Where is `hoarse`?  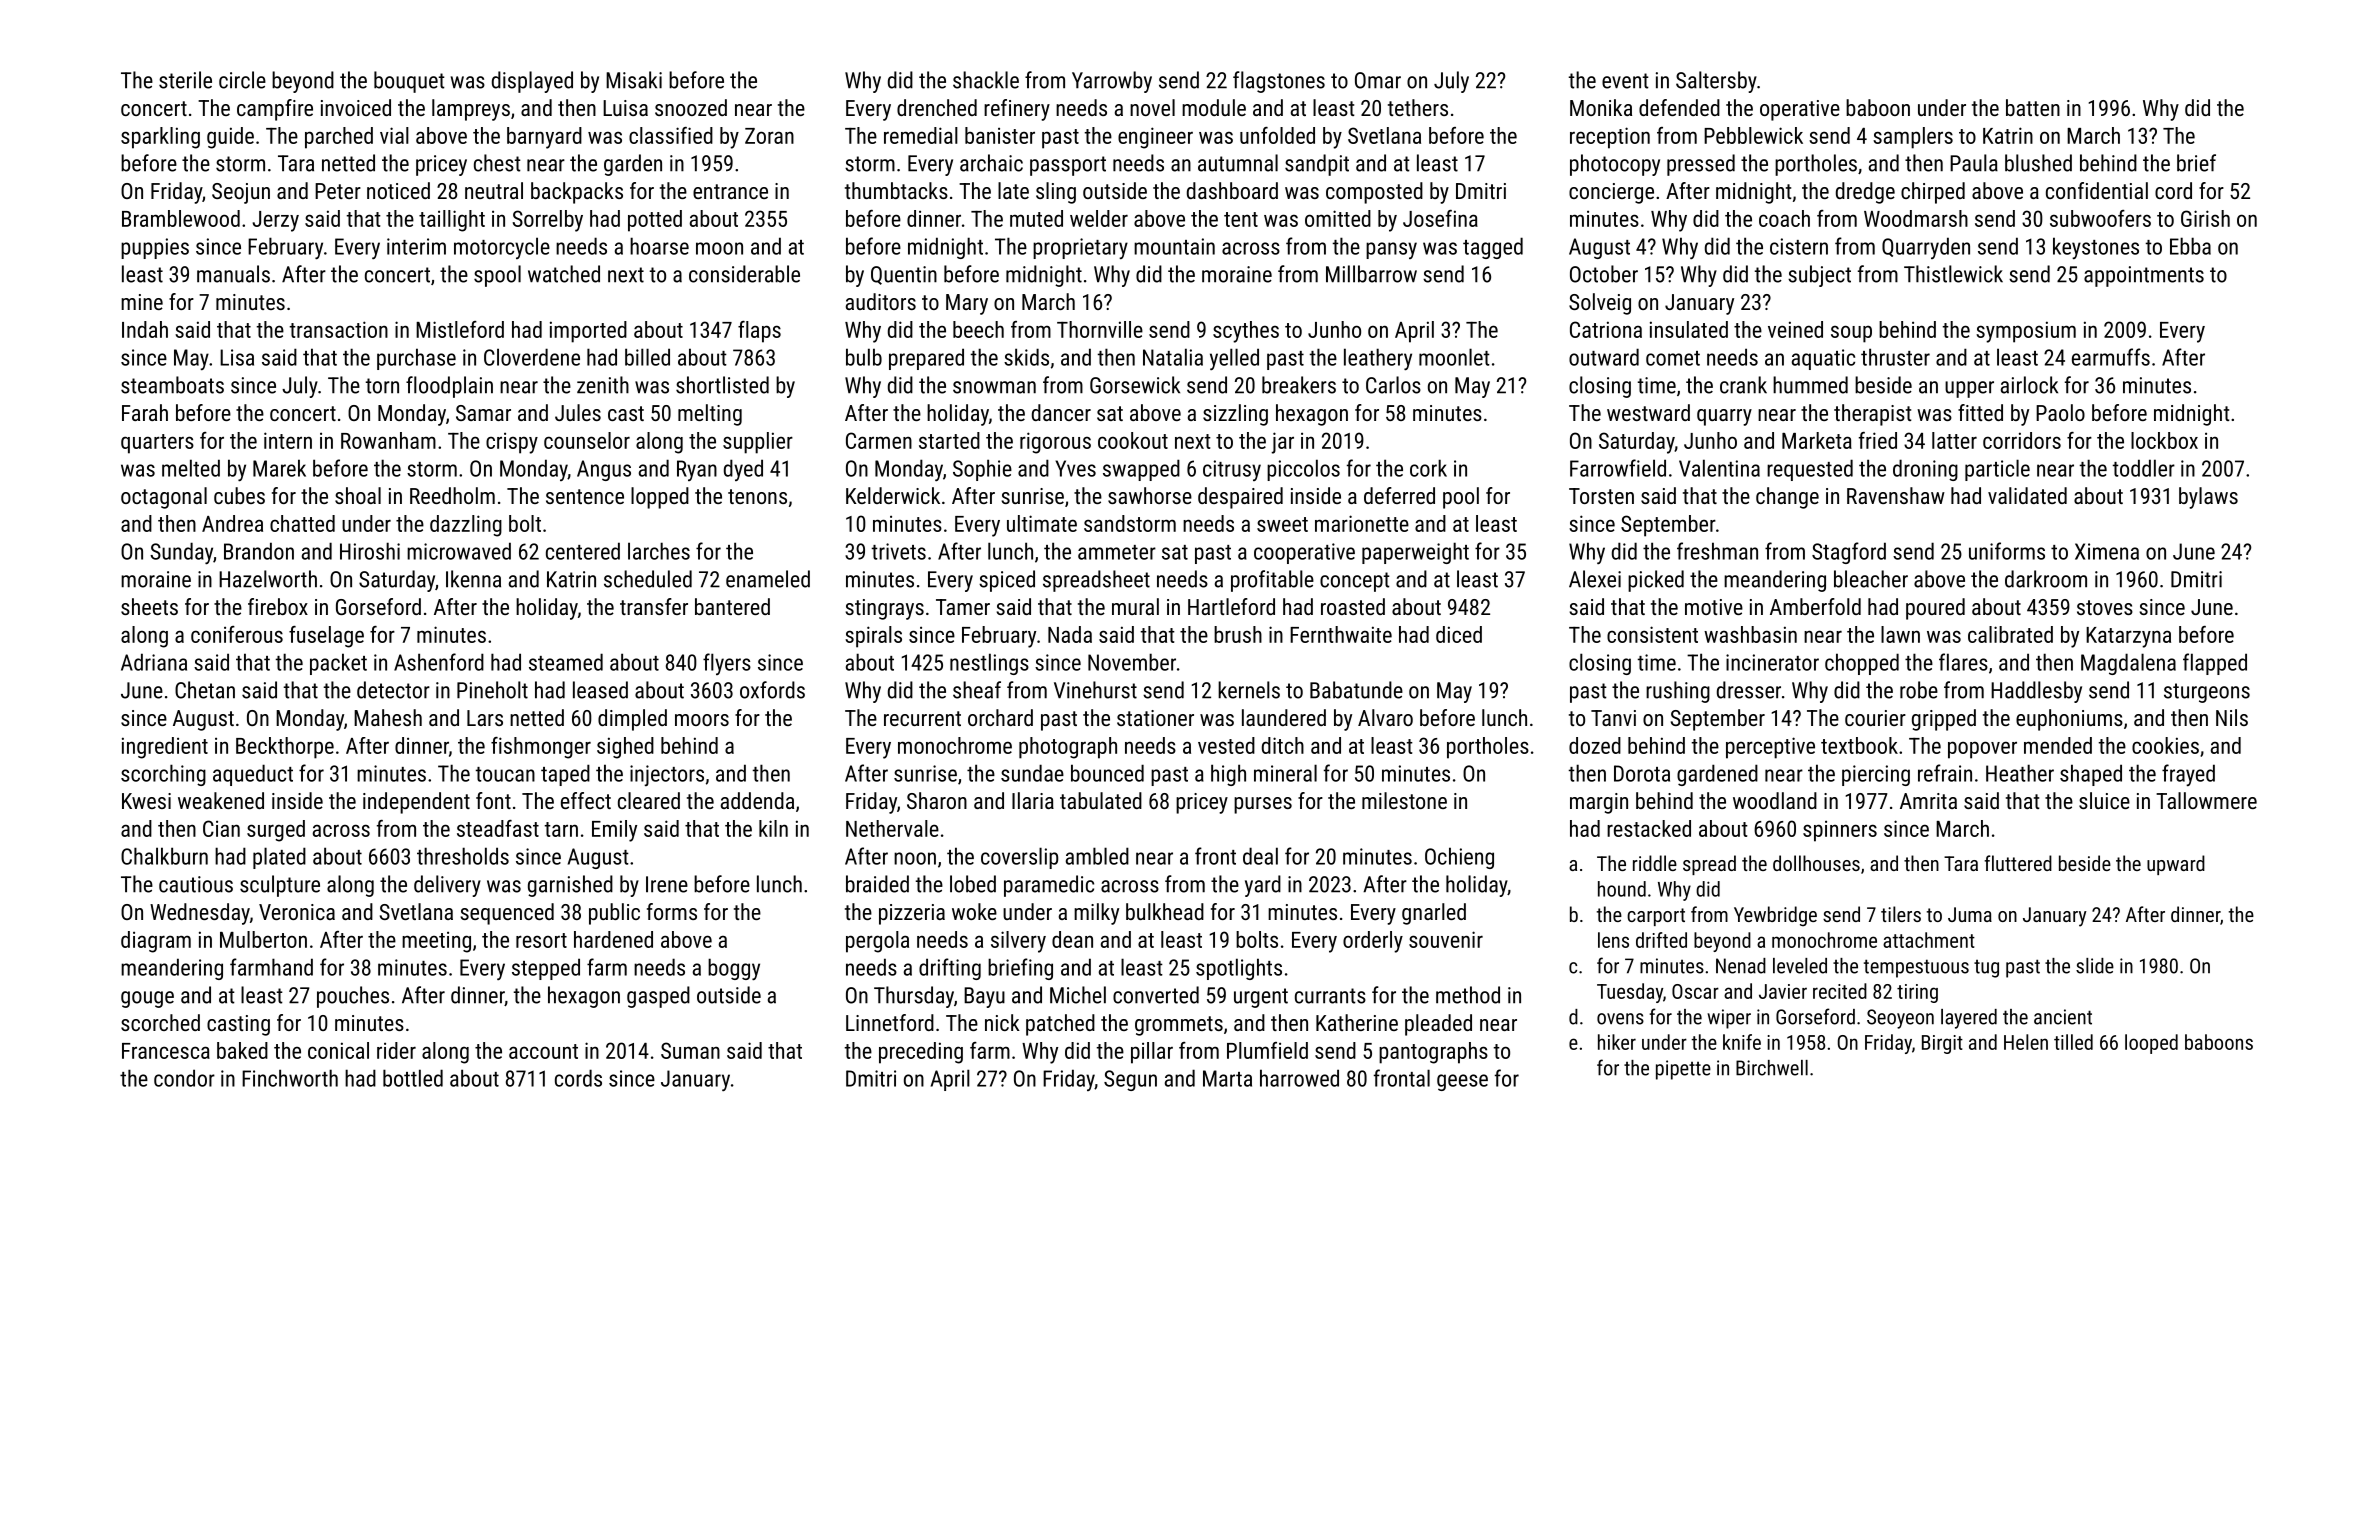
hoarse is located at coordinates (659, 246).
